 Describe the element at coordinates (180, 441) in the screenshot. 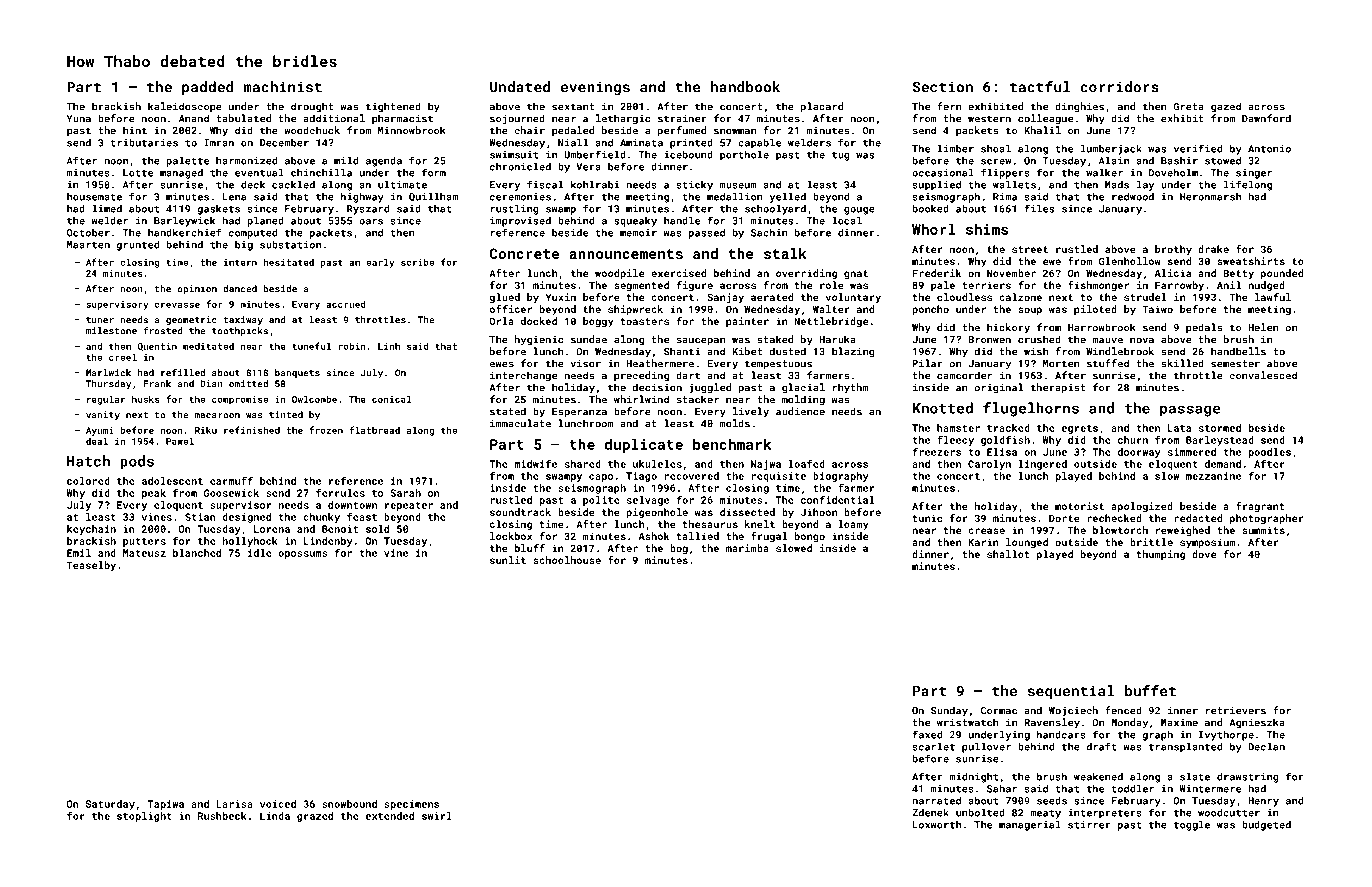

I see `Pawel` at that location.
